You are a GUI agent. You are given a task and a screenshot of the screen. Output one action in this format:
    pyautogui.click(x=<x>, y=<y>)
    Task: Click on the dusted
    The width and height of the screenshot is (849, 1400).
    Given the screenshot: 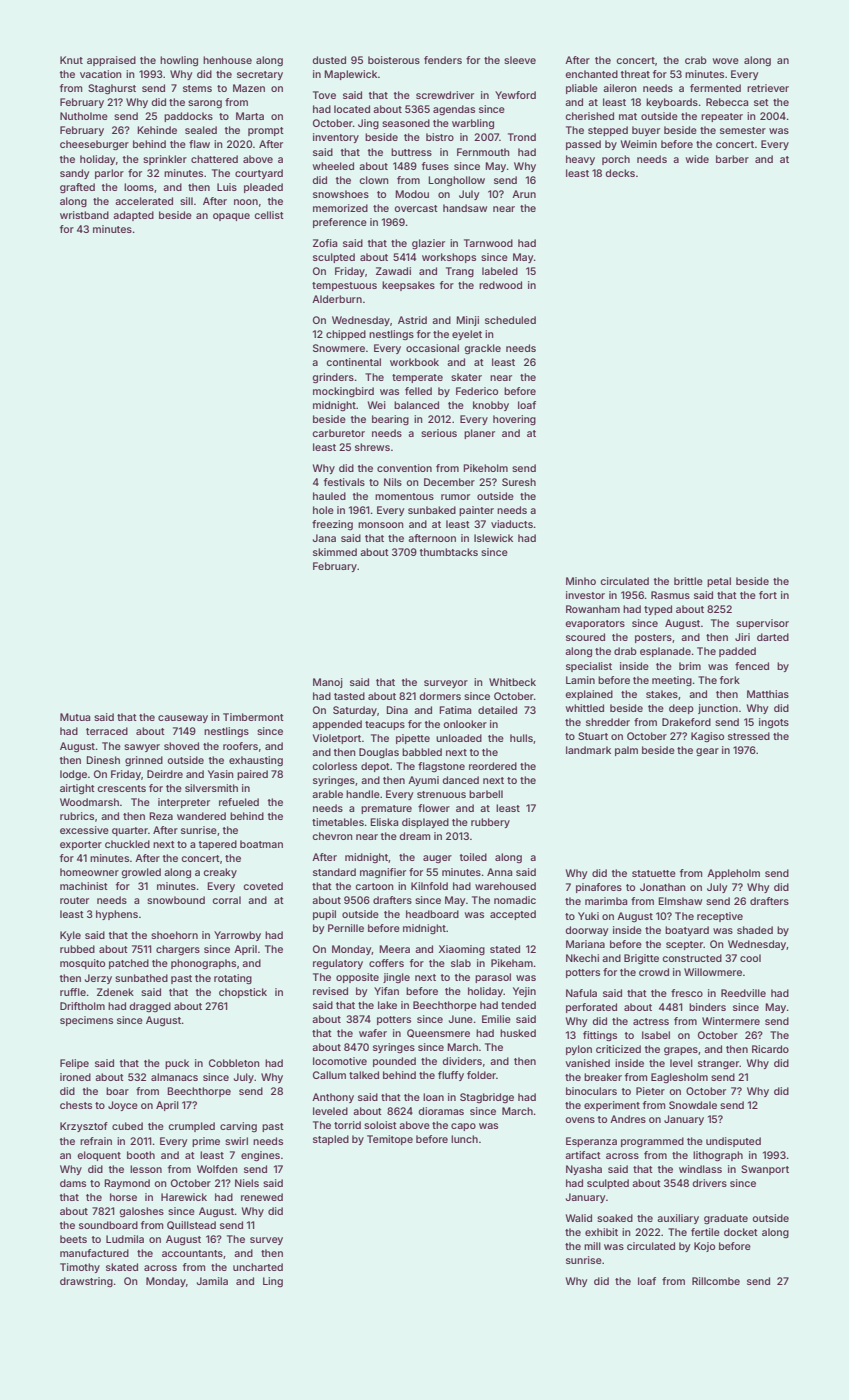 What is the action you would take?
    pyautogui.click(x=329, y=60)
